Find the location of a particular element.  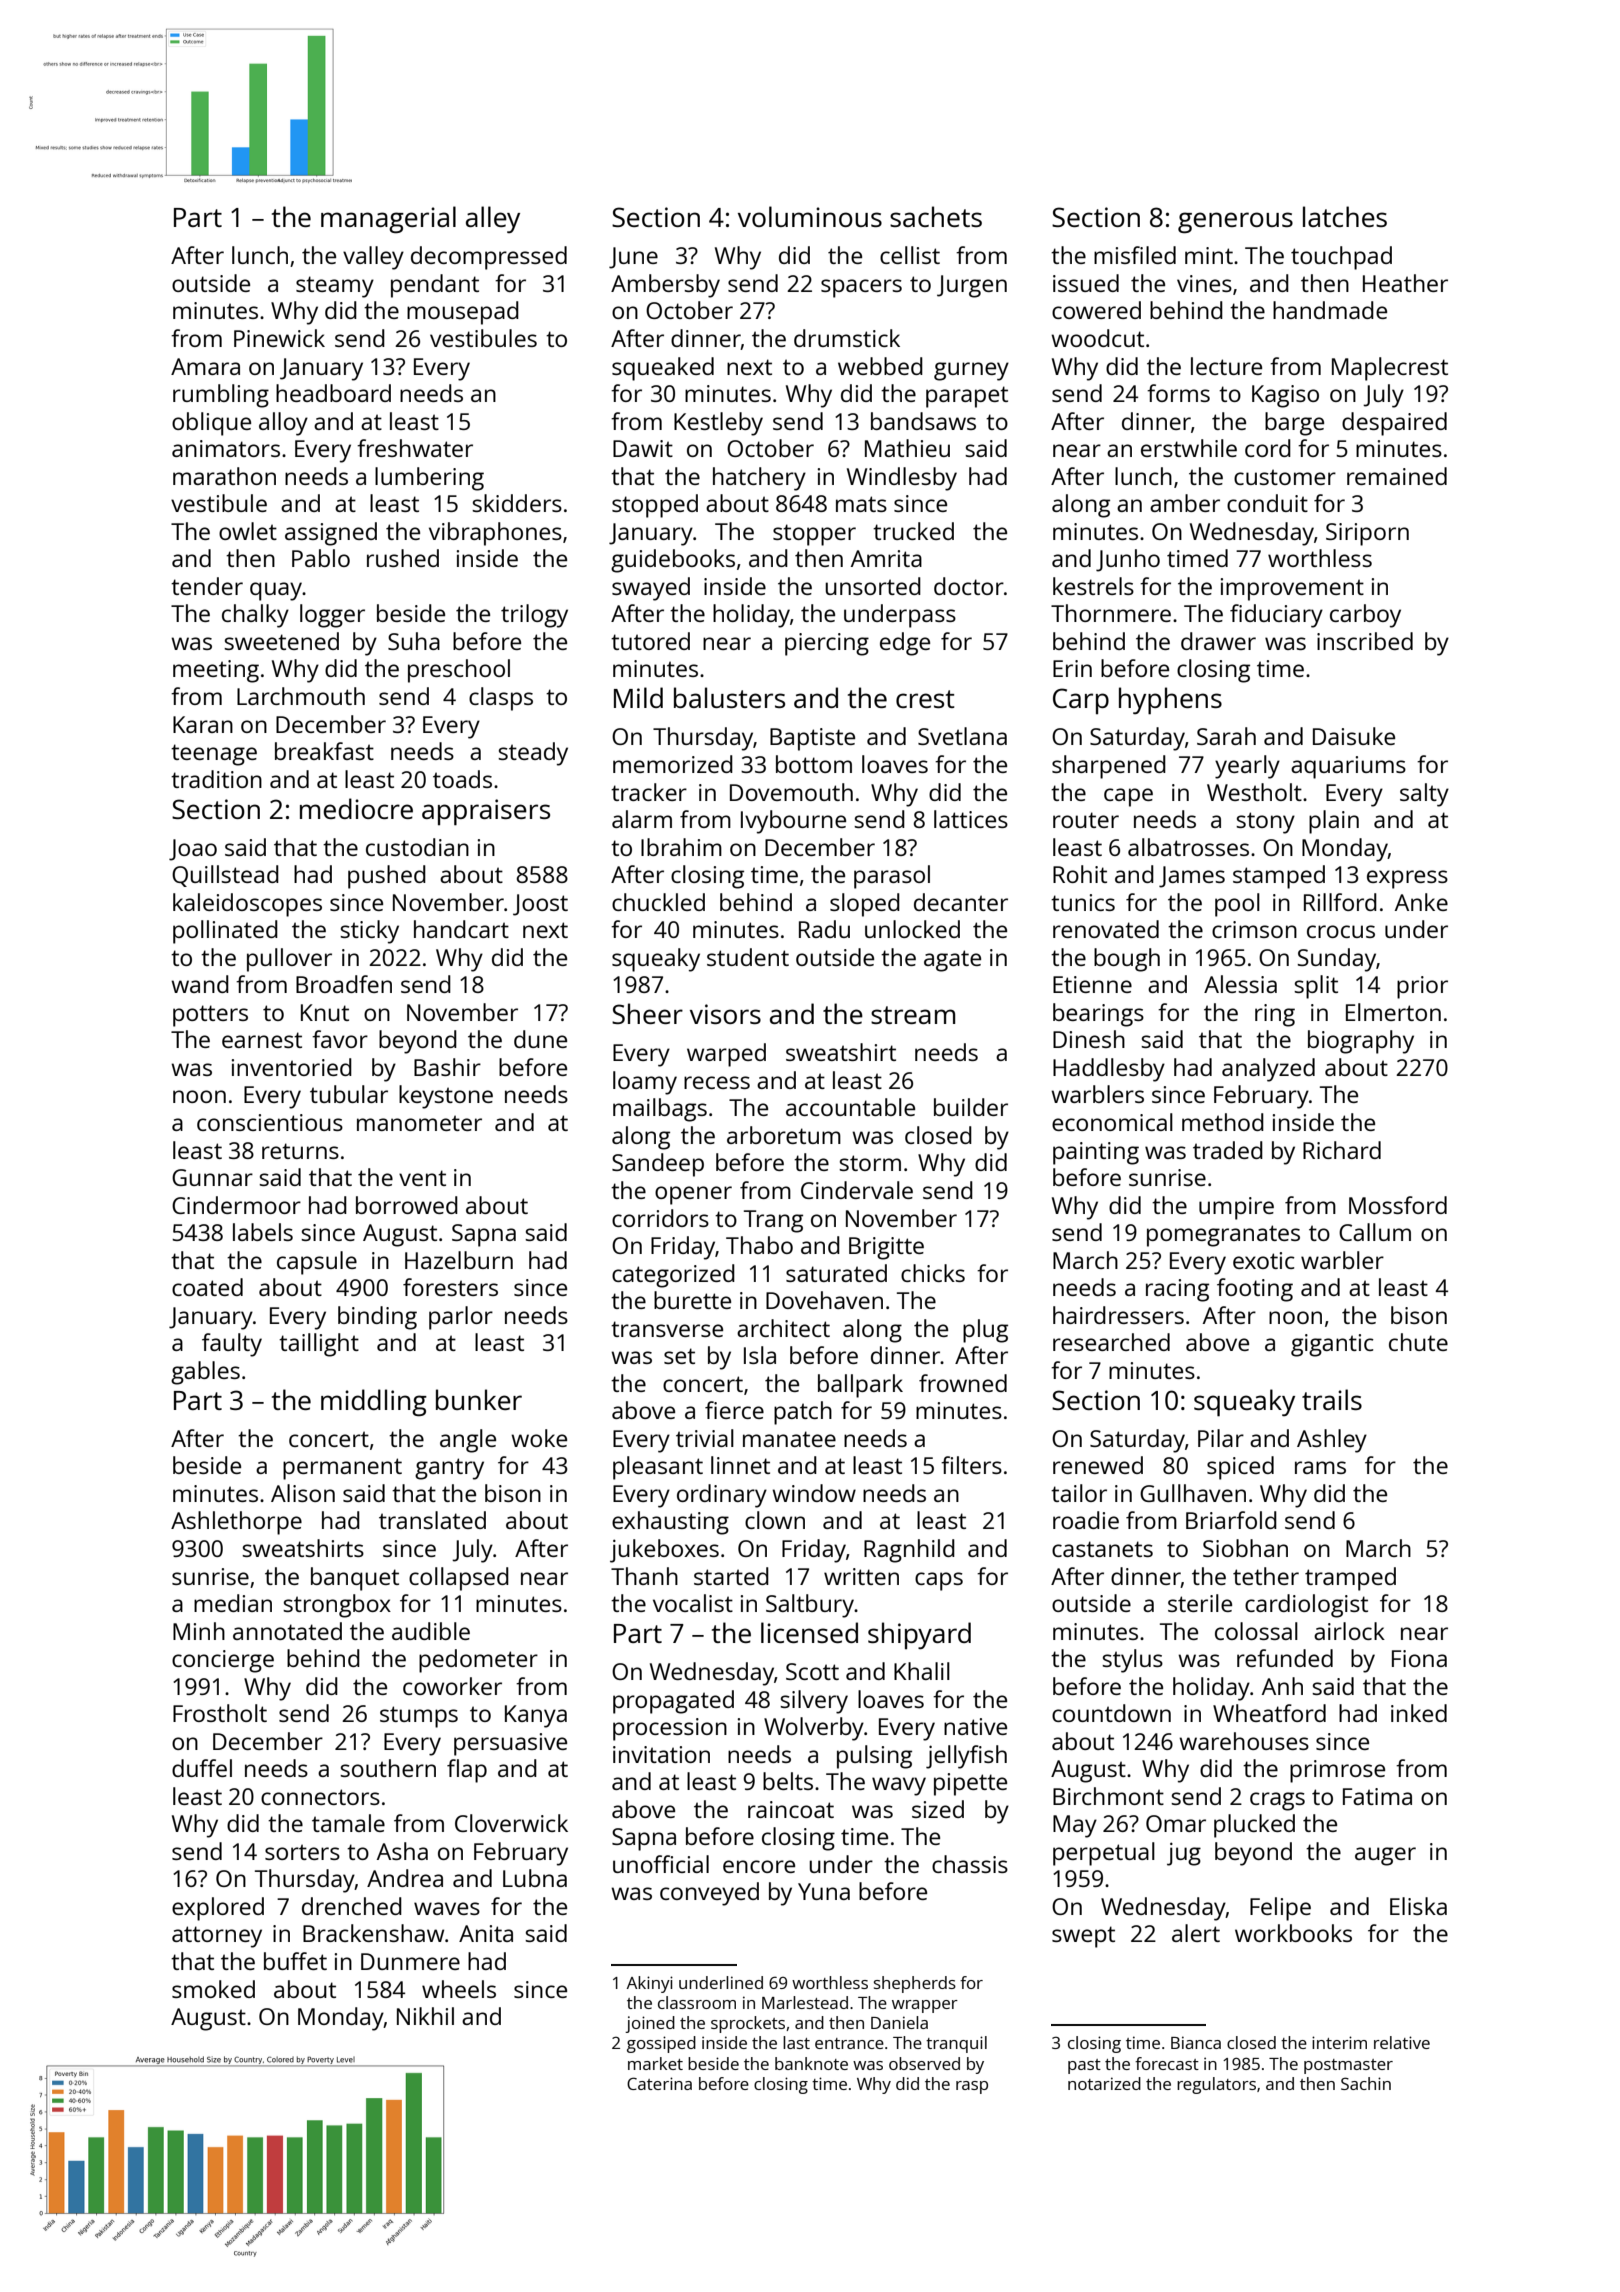

drumstick is located at coordinates (847, 338).
